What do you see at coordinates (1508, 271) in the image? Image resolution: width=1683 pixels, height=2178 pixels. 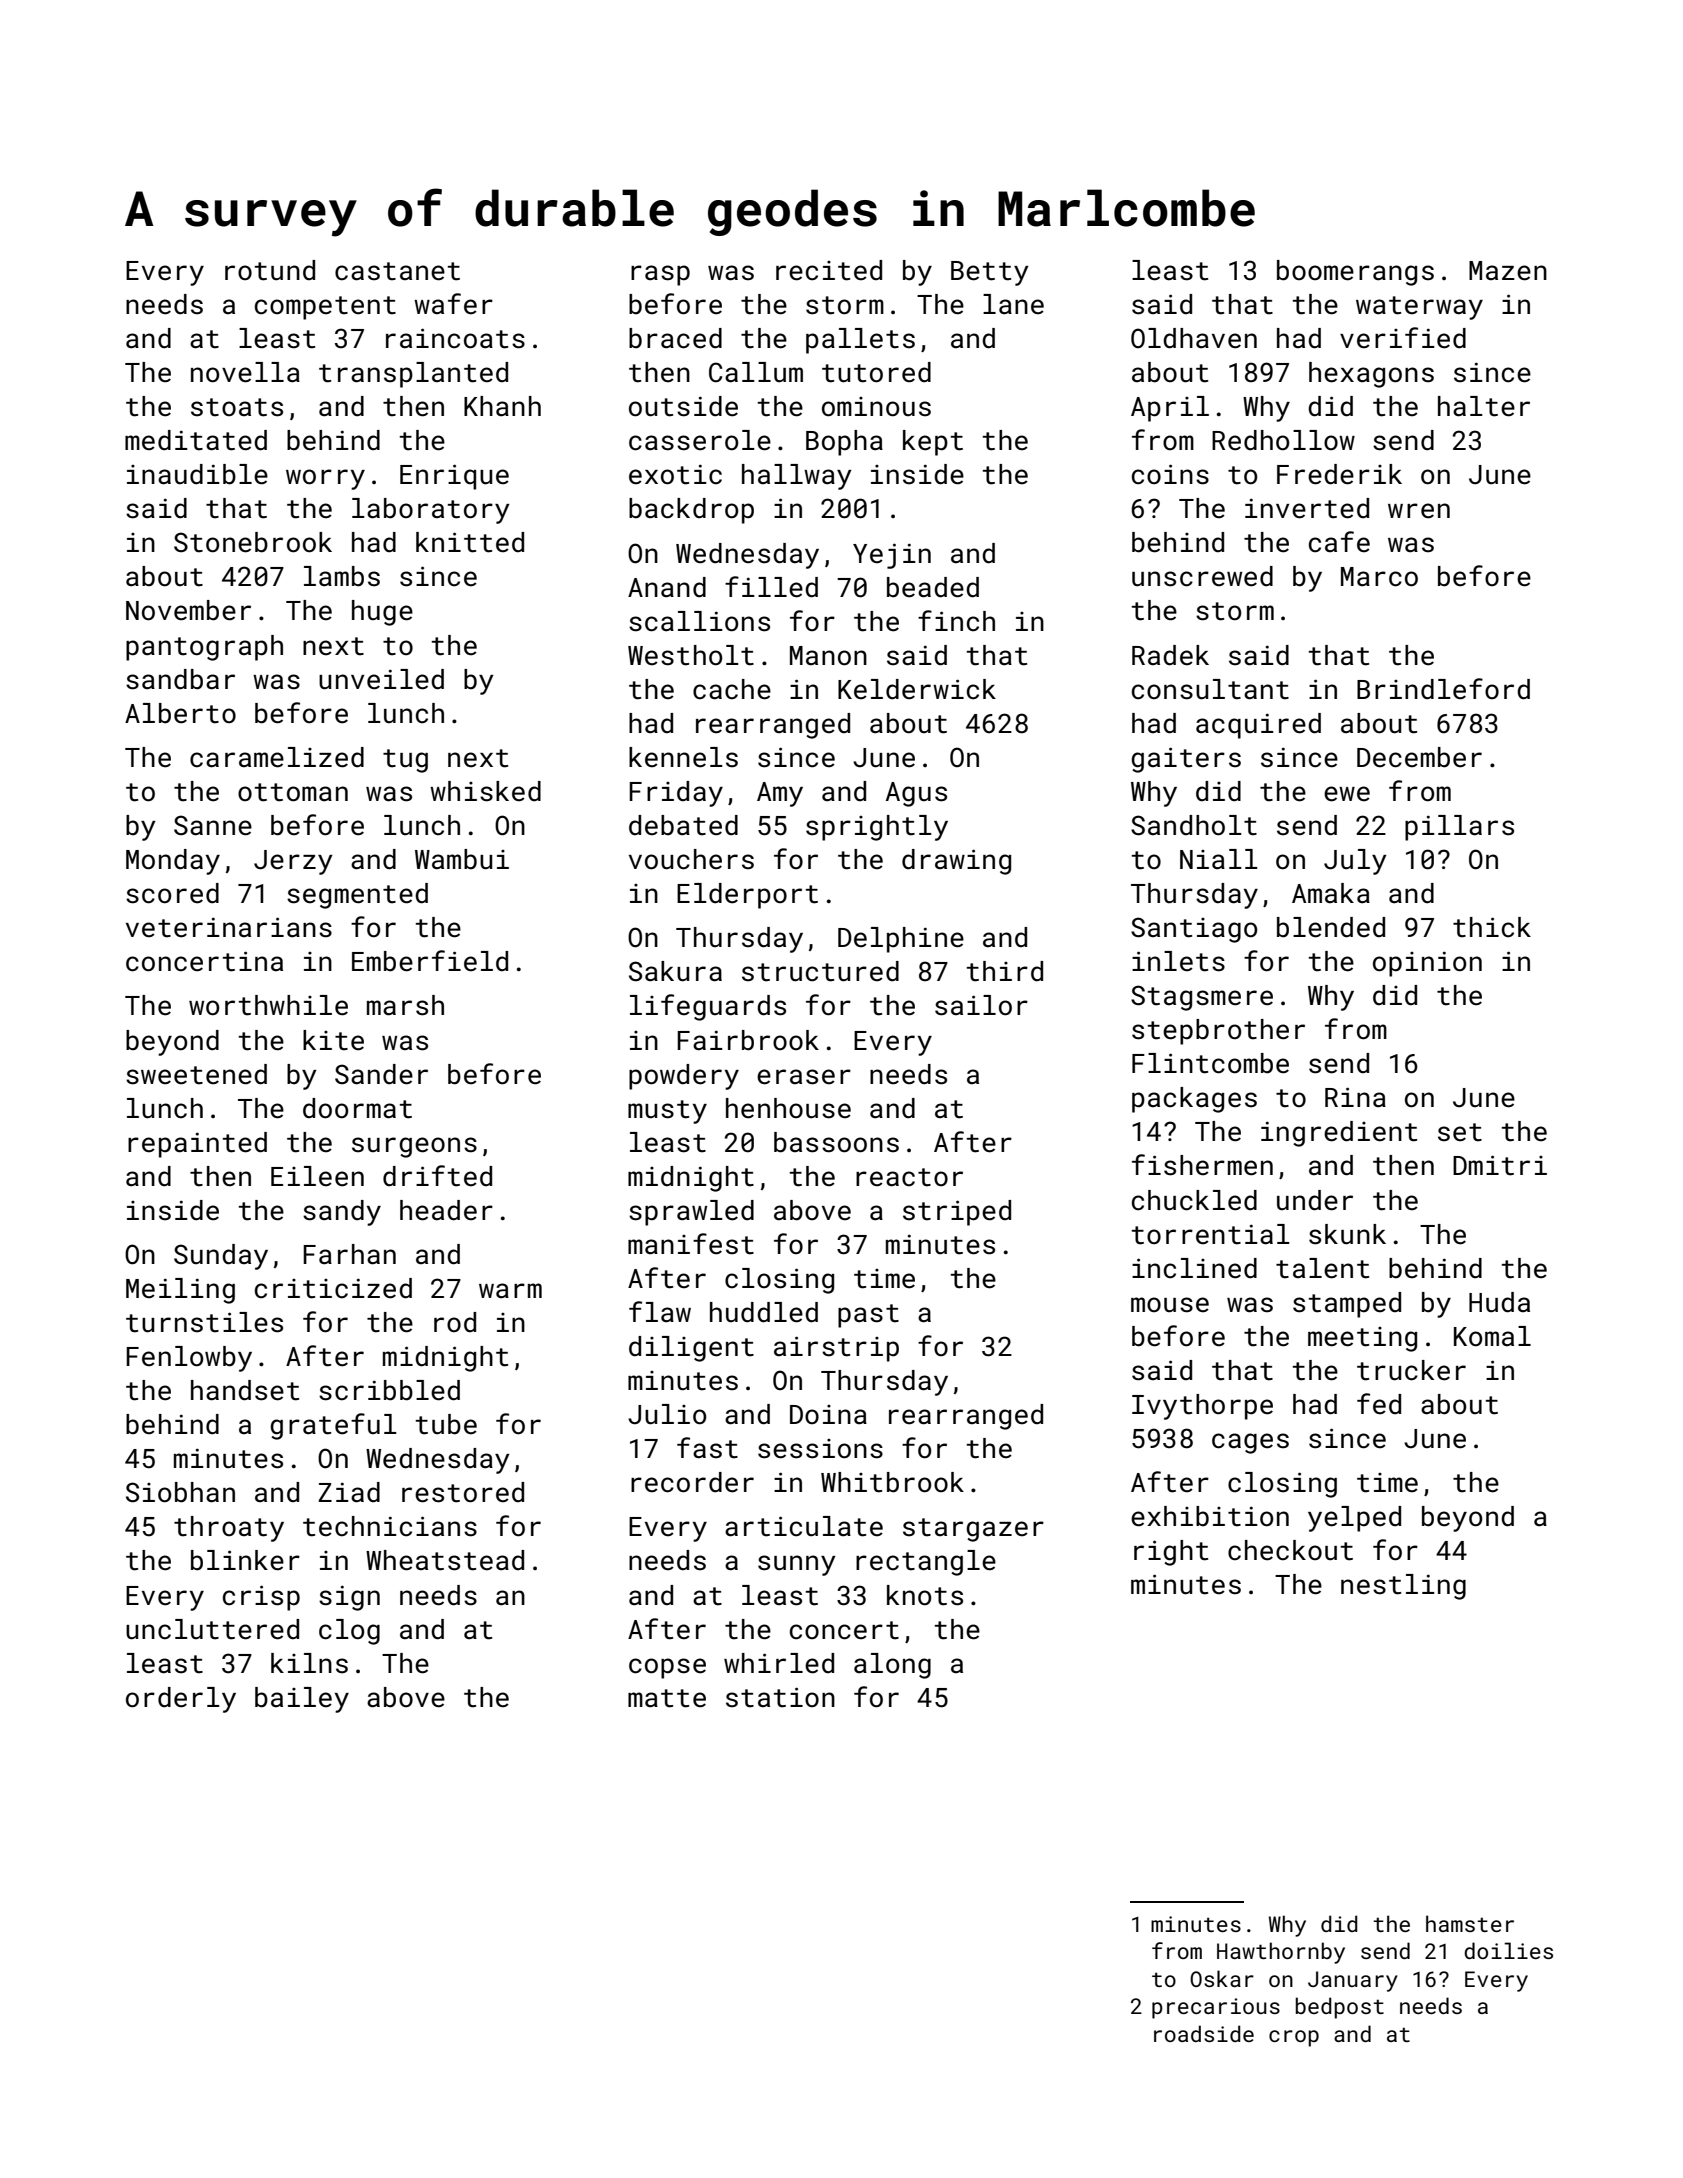 I see `Mazen` at bounding box center [1508, 271].
